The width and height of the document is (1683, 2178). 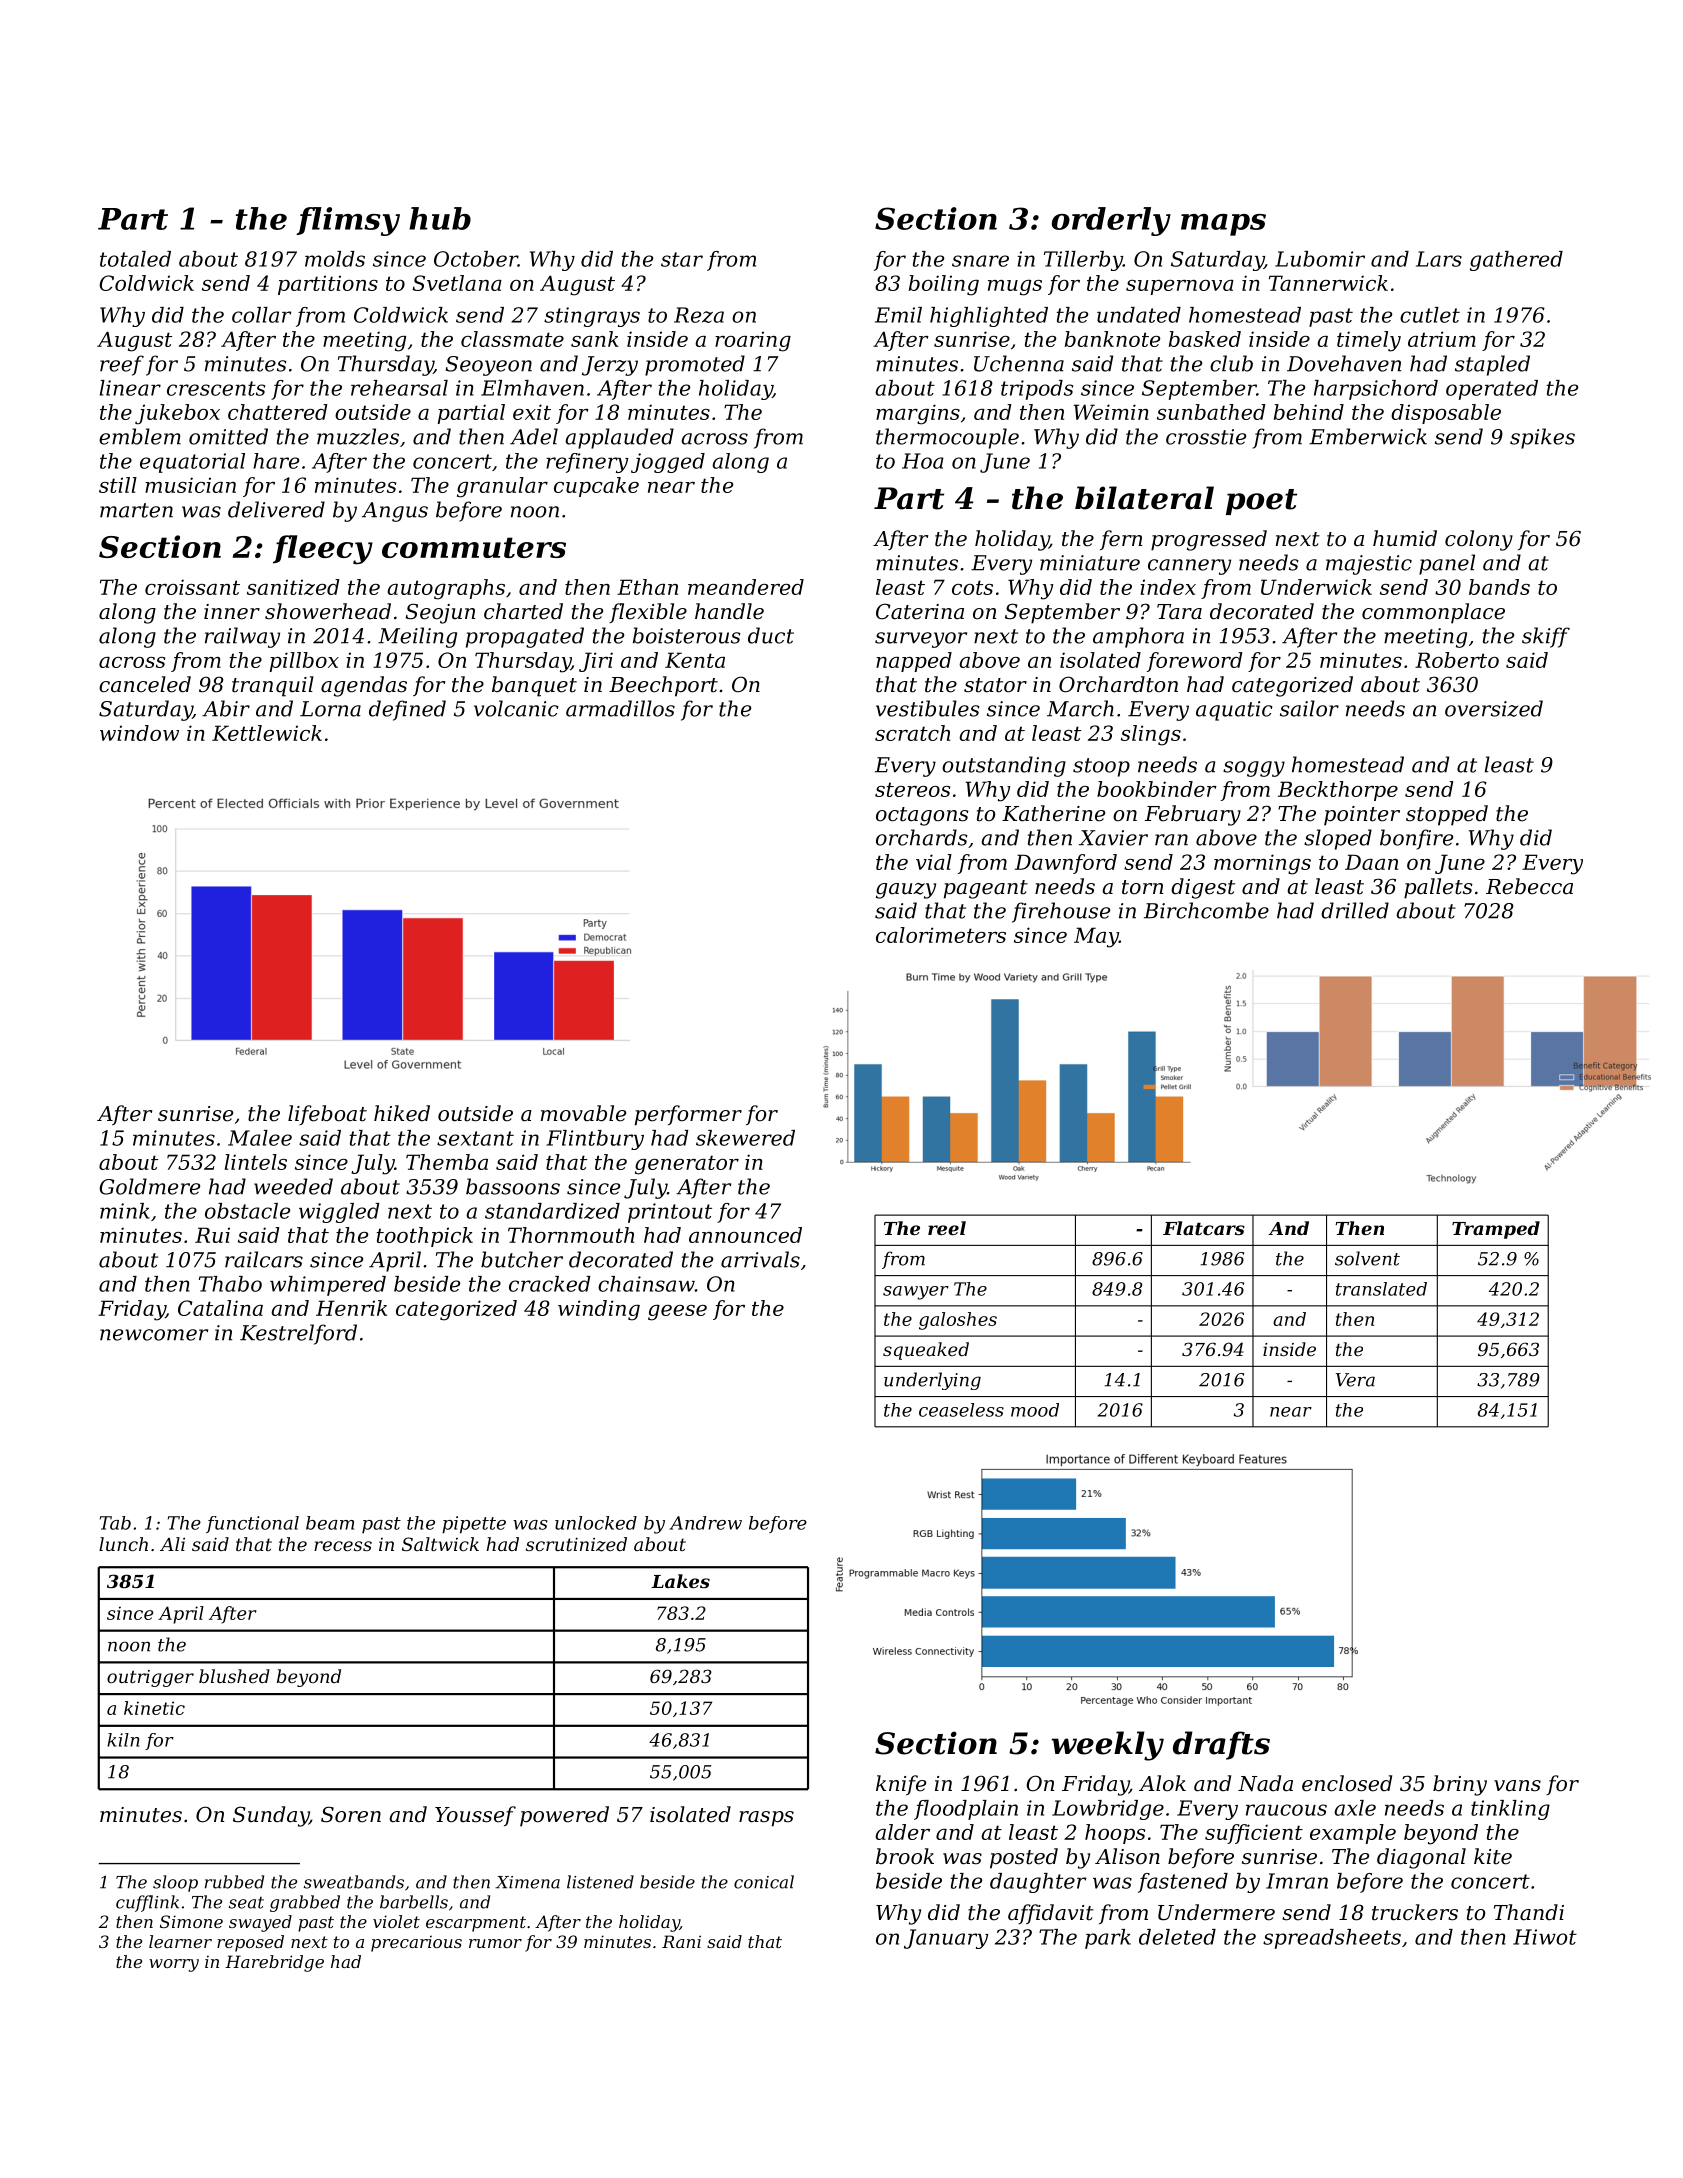 I want to click on spreadsheets, so click(x=1332, y=1939).
